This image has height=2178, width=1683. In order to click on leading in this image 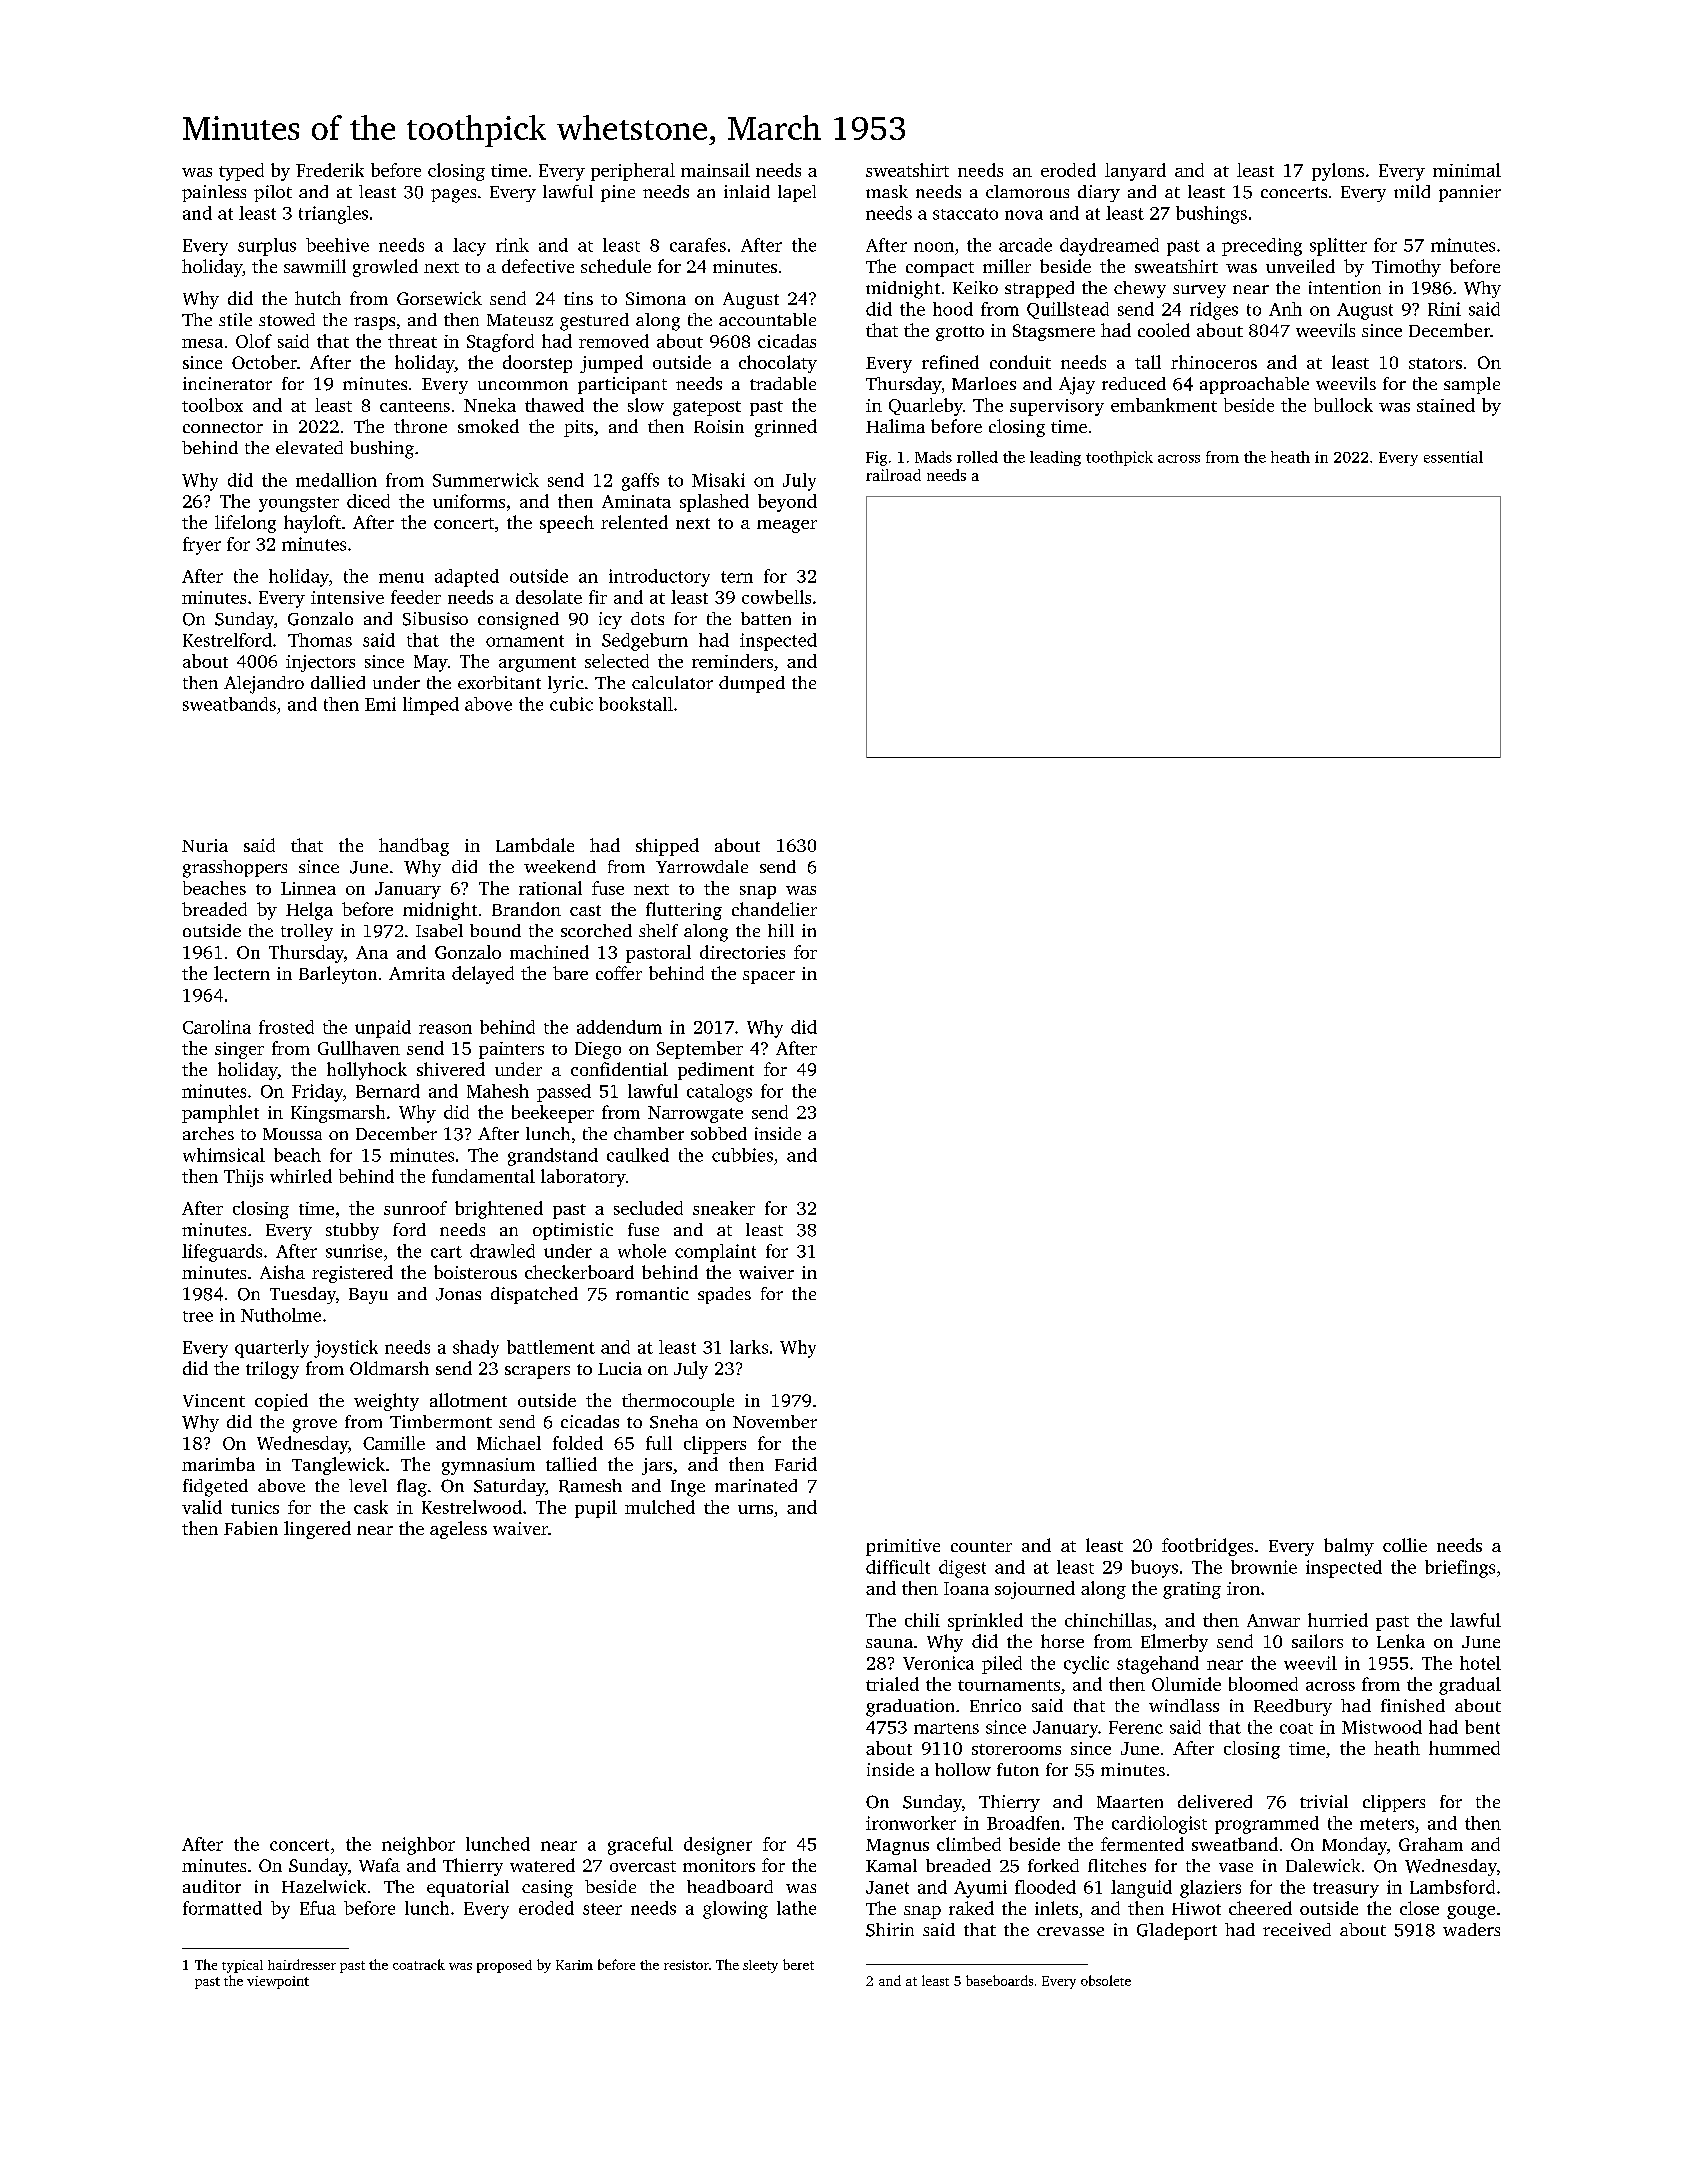, I will do `click(1055, 458)`.
